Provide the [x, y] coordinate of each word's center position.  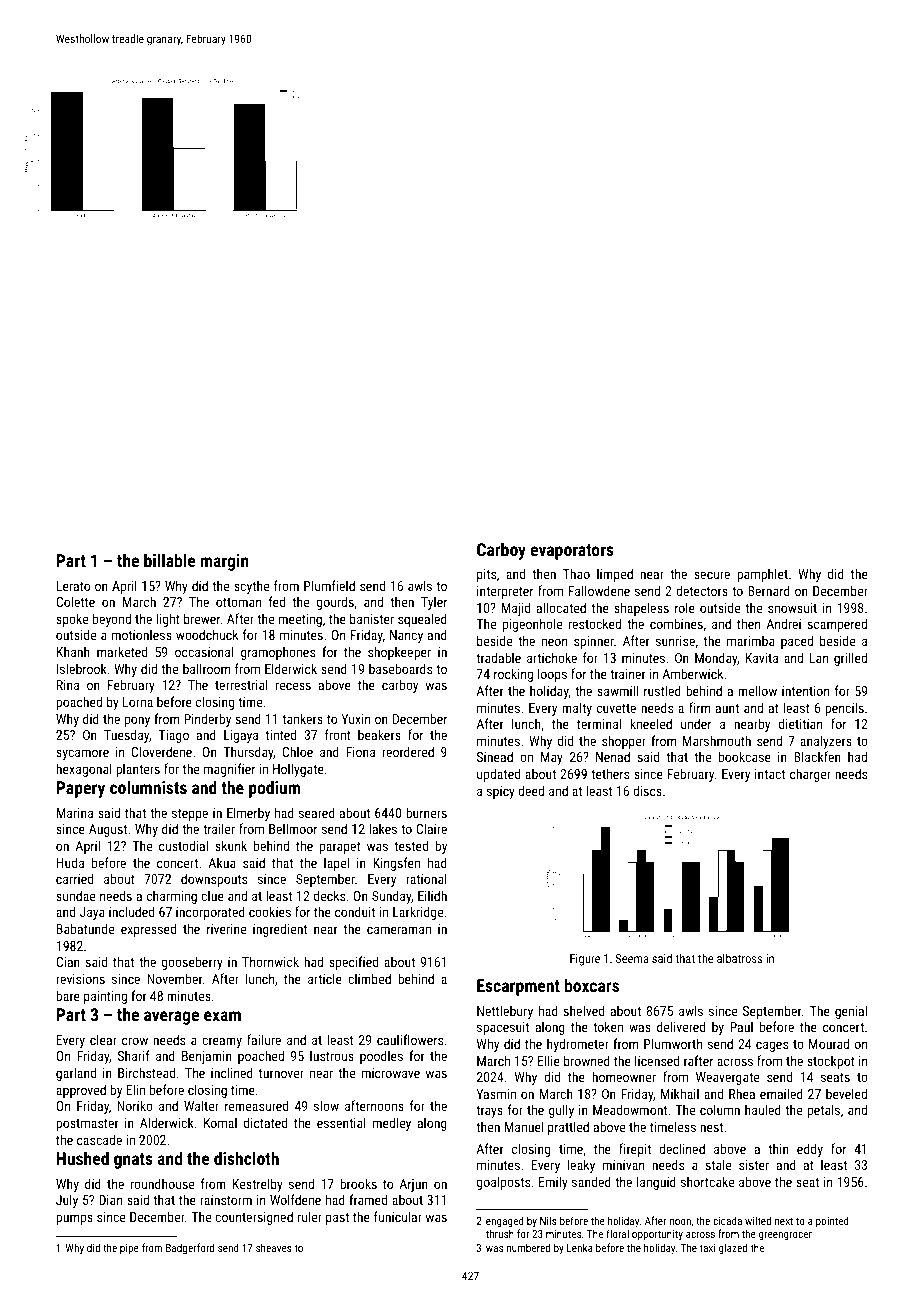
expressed [148, 930]
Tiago [173, 736]
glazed [733, 1249]
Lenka [579, 1247]
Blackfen [817, 756]
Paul [741, 1026]
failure [264, 1039]
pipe [129, 1249]
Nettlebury [505, 1012]
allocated [561, 607]
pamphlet [762, 575]
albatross [739, 958]
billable [170, 560]
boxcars [592, 985]
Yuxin [355, 719]
